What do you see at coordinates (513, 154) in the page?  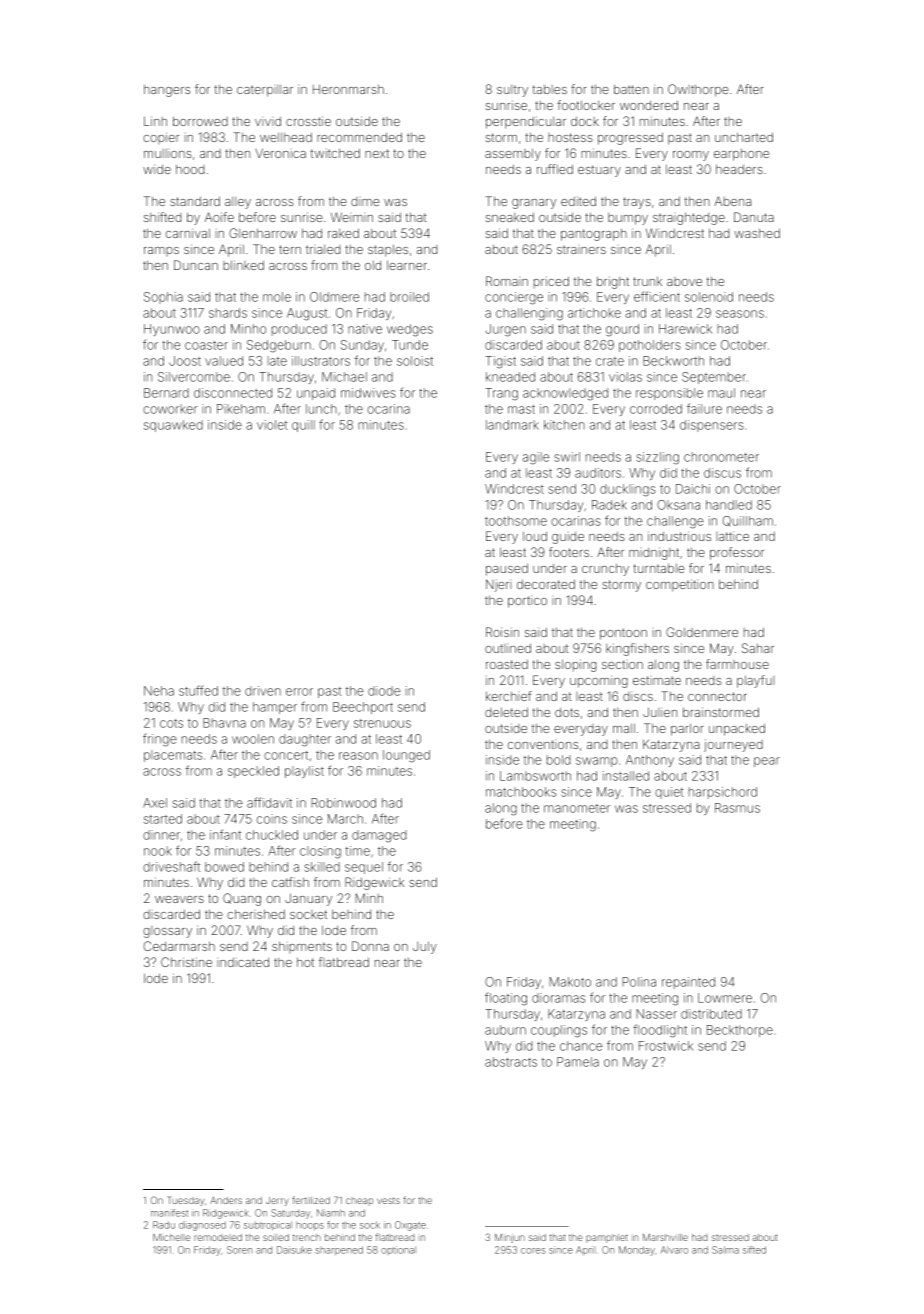 I see `assembly` at bounding box center [513, 154].
